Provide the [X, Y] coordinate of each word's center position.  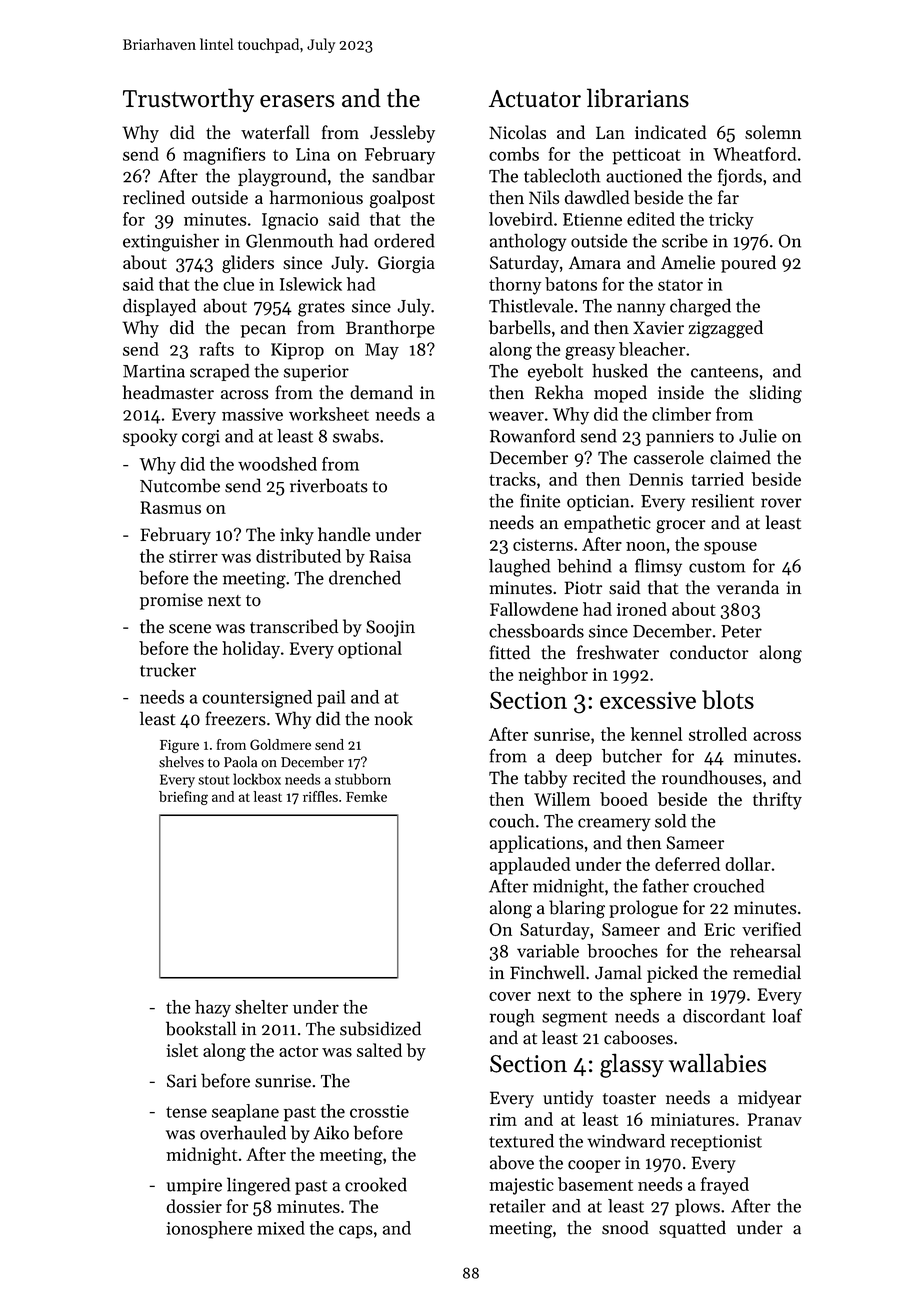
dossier [194, 1206]
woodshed [277, 464]
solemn [773, 132]
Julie [758, 436]
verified [771, 929]
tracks [512, 479]
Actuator [535, 99]
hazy [213, 1008]
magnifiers [224, 156]
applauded [530, 866]
